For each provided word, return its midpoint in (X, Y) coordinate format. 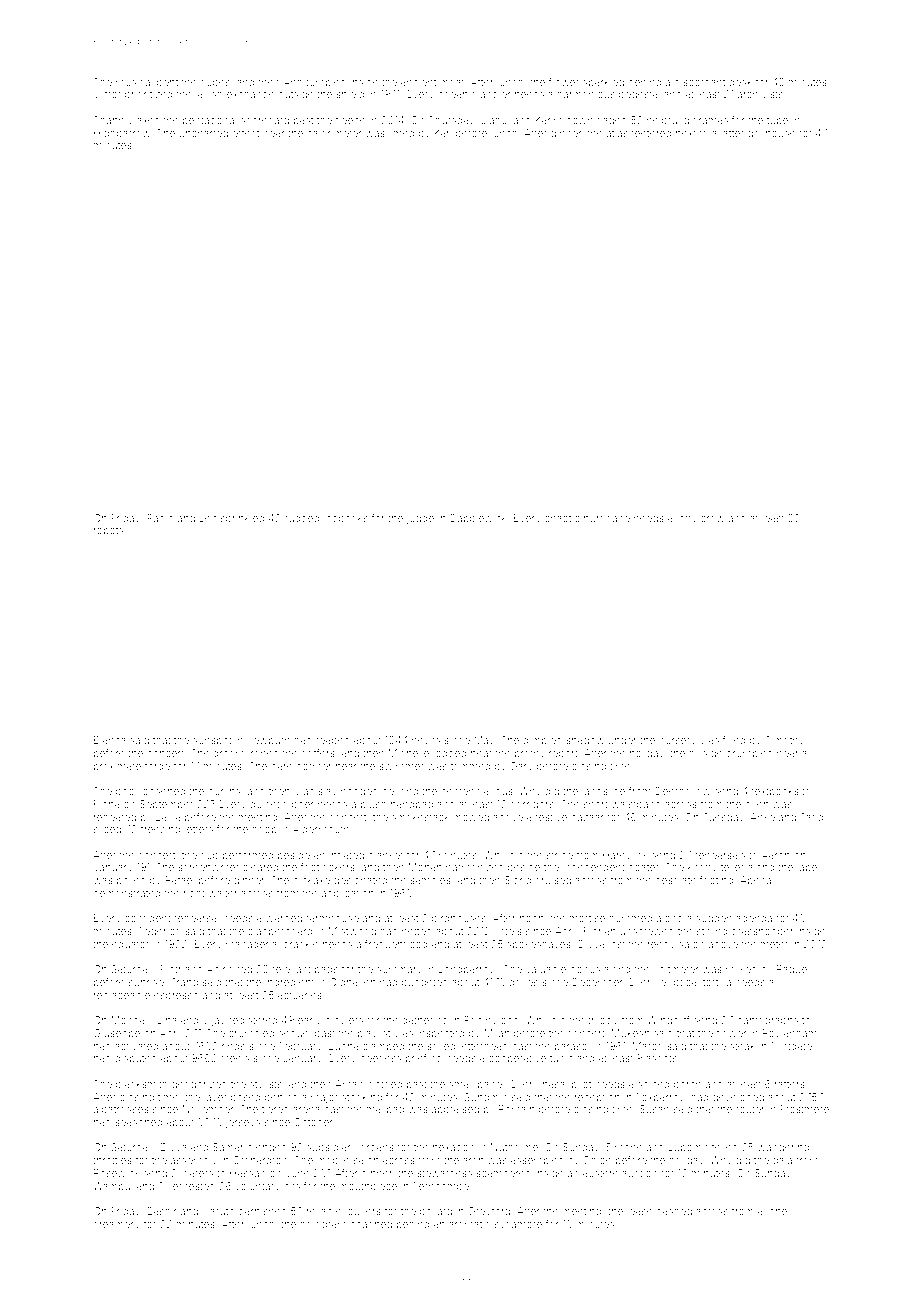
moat (452, 82)
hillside (706, 753)
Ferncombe (441, 1186)
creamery (116, 1226)
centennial (466, 791)
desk (740, 82)
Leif (207, 518)
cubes (215, 82)
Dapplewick (478, 519)
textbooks (775, 791)
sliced (107, 829)
